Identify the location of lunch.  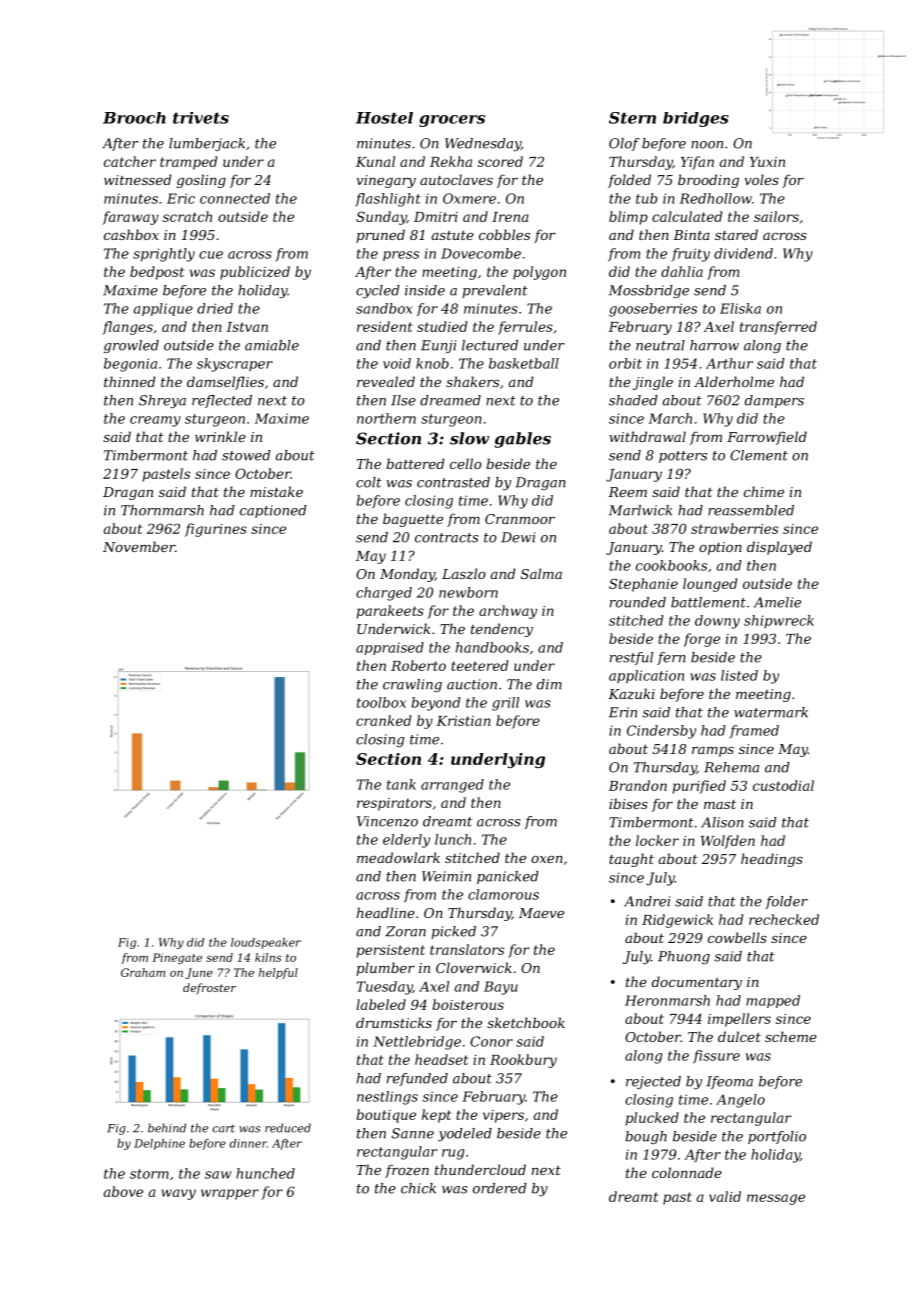
(453, 839).
